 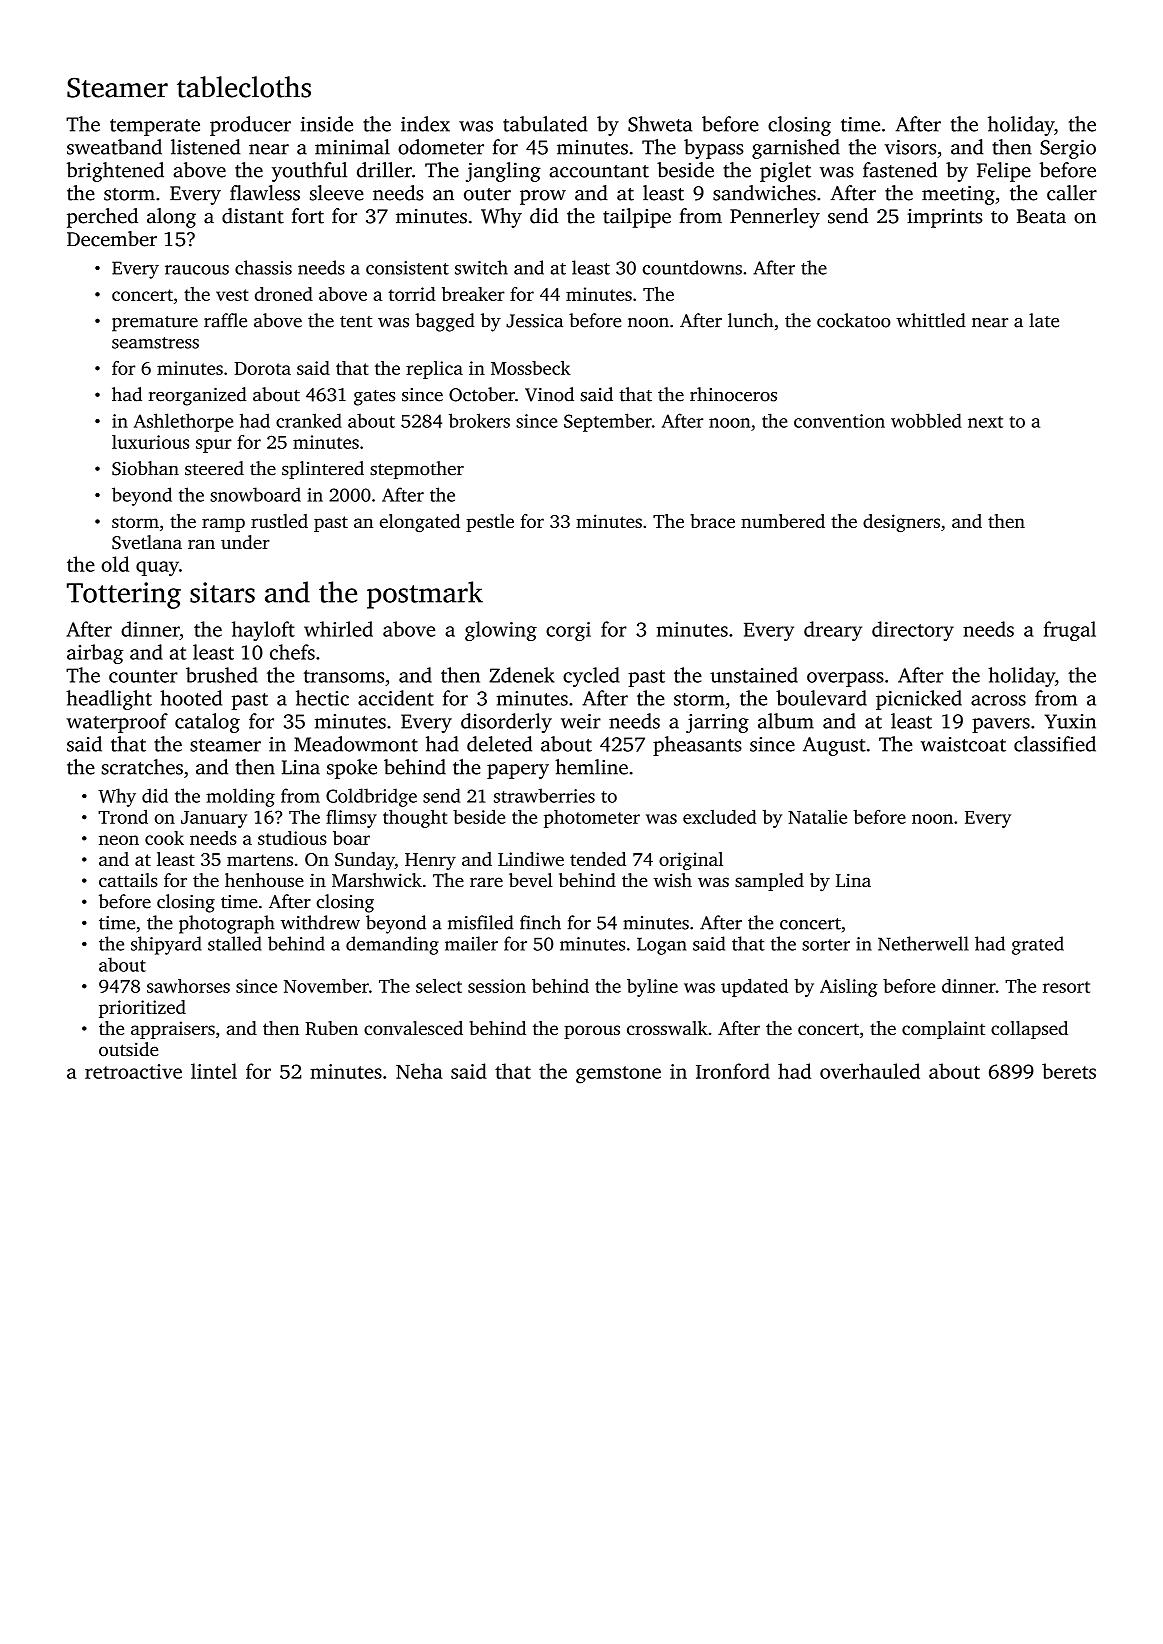 I want to click on Aisling, so click(x=849, y=988).
